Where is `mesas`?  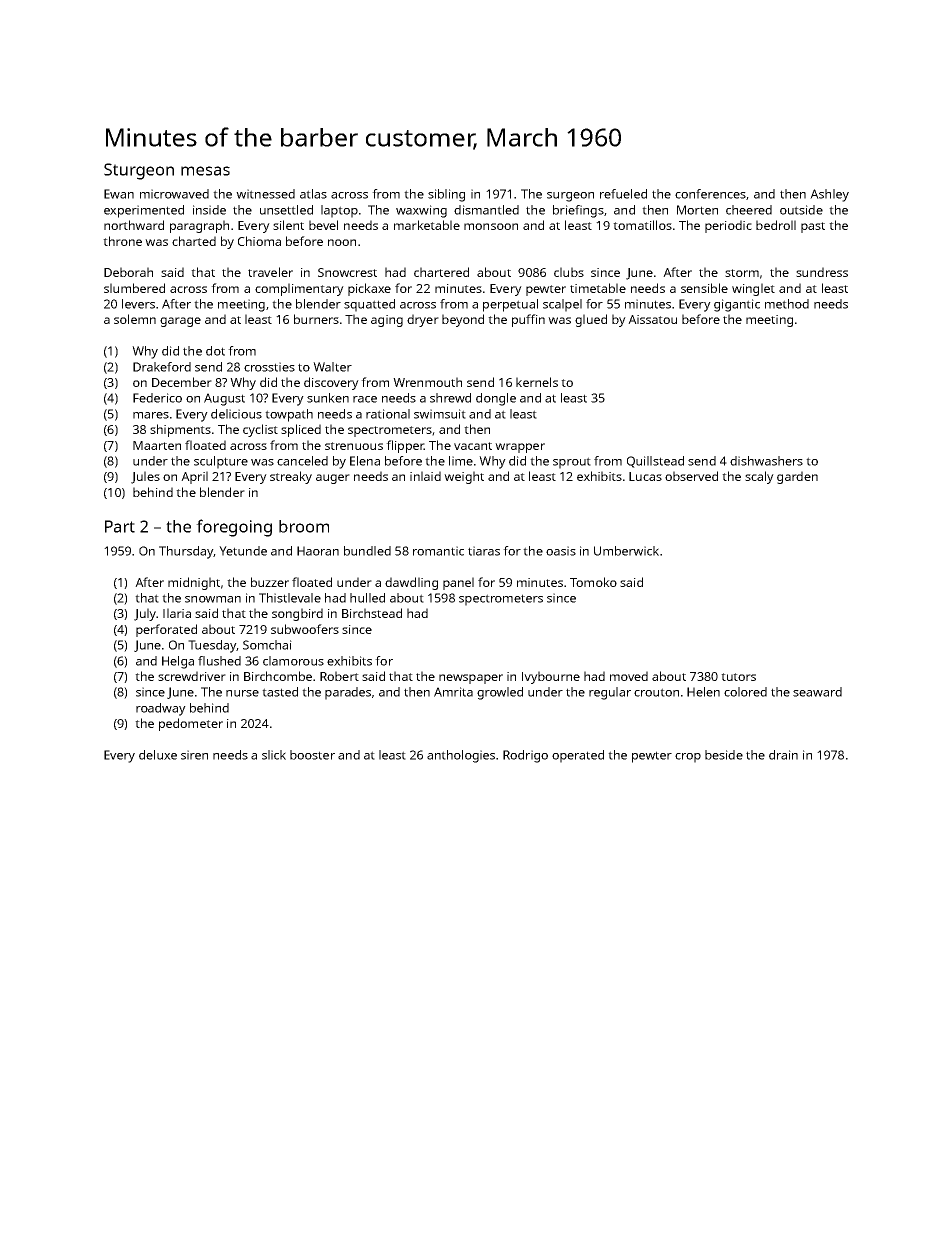
mesas is located at coordinates (205, 171).
